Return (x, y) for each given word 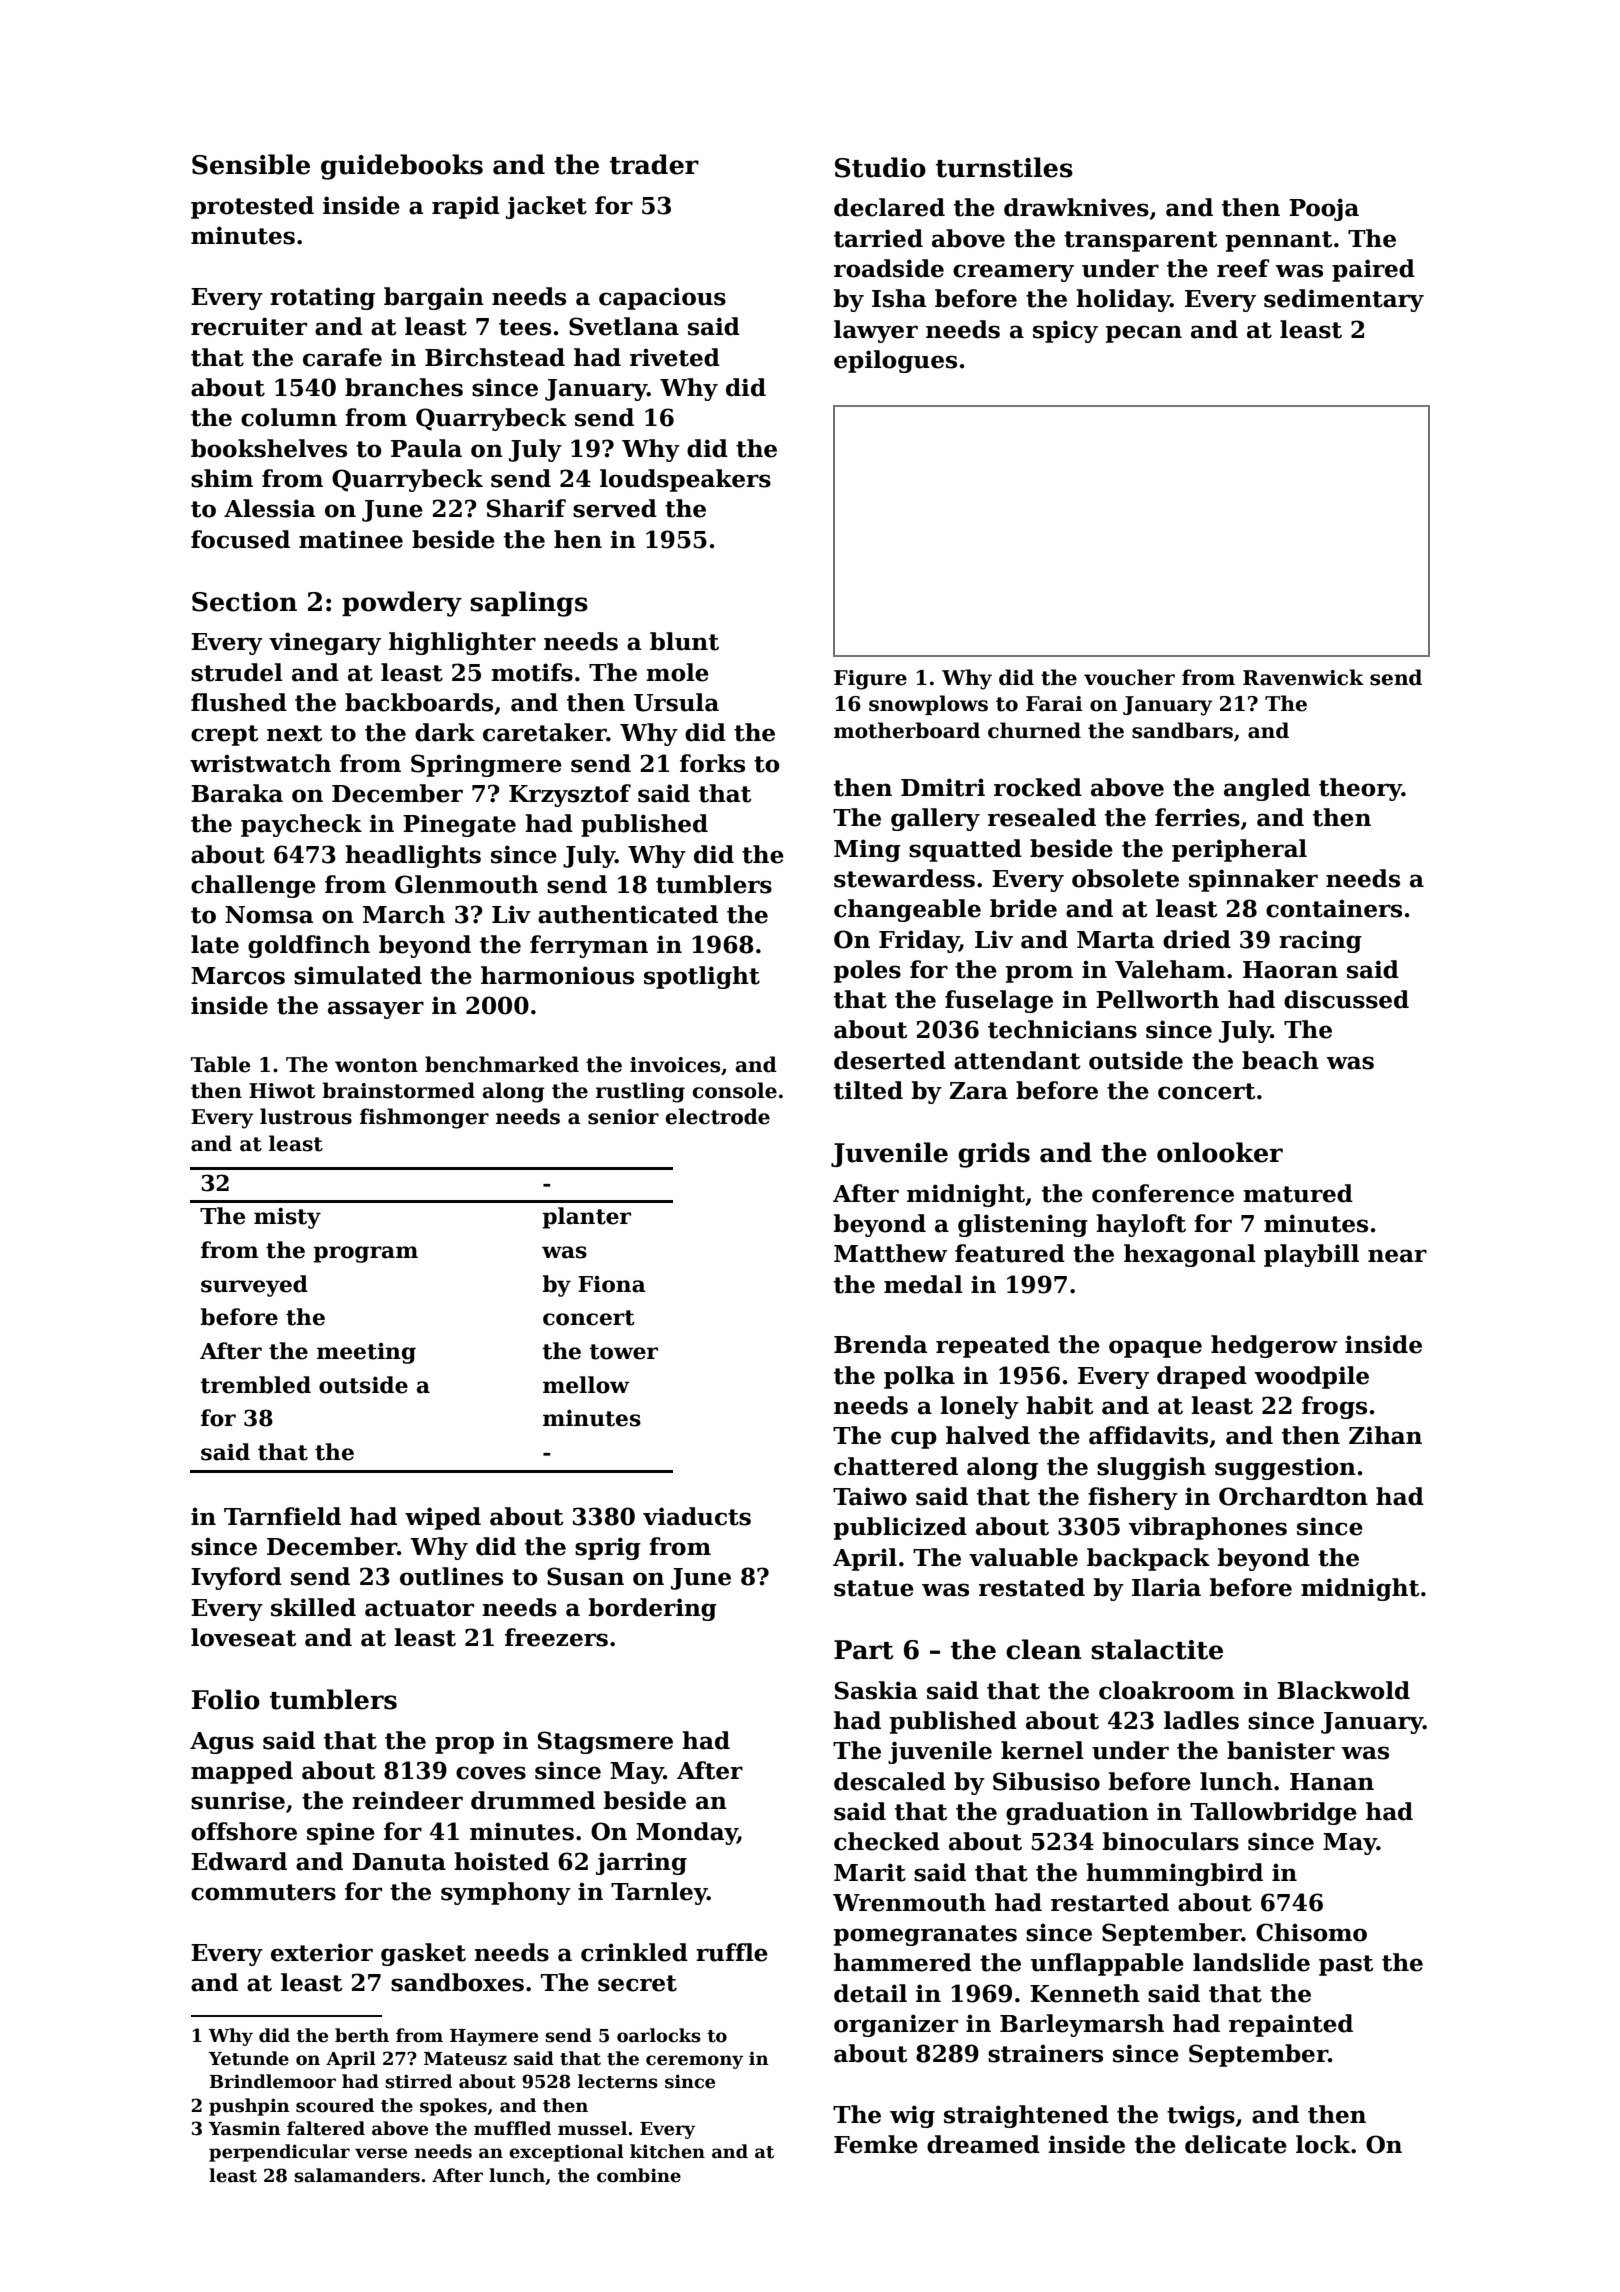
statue (874, 1588)
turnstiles (1004, 167)
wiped (443, 1518)
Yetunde (248, 2058)
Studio (880, 167)
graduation (1077, 1813)
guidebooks (402, 167)
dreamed (983, 2144)
